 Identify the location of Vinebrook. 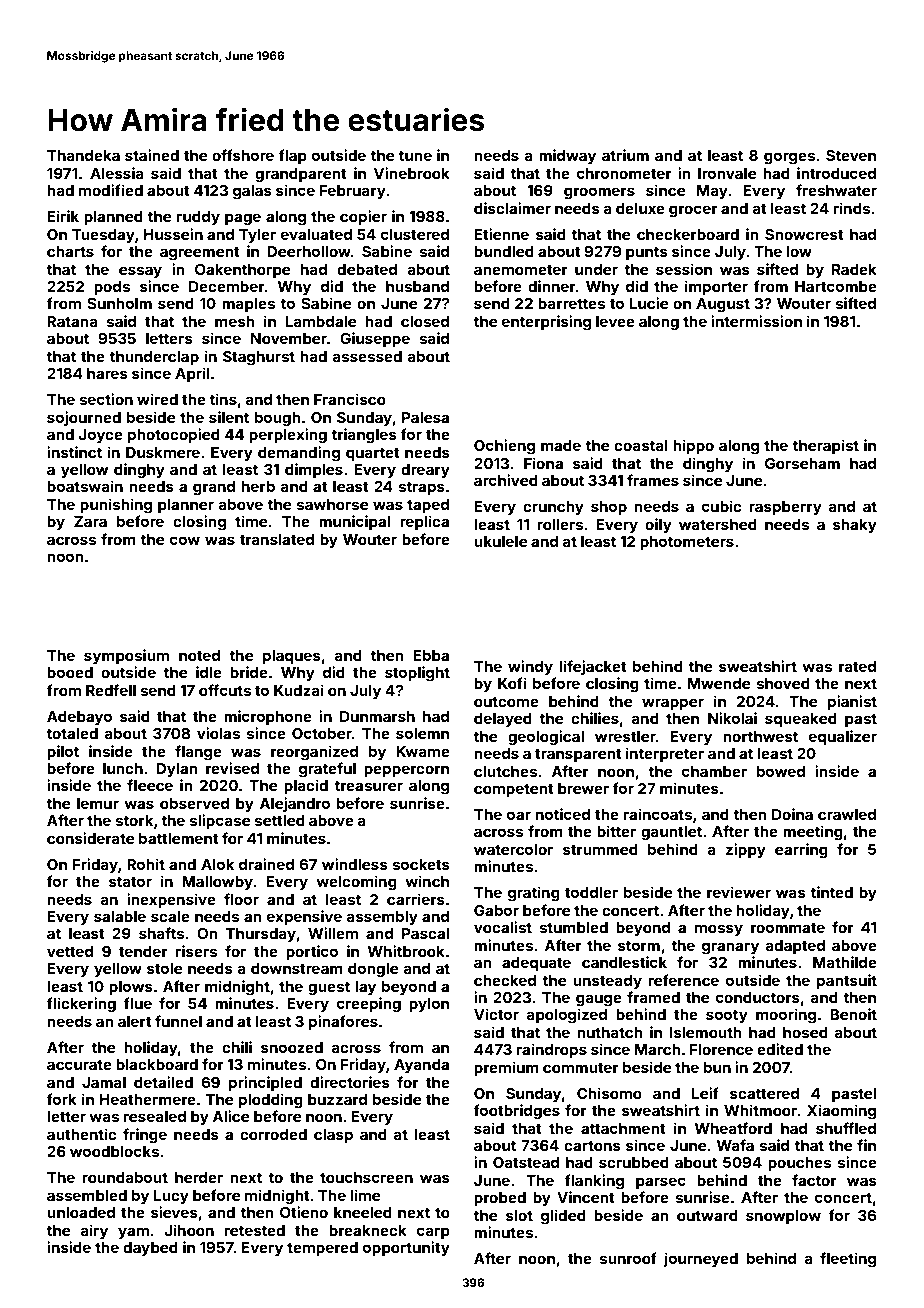
(412, 173).
